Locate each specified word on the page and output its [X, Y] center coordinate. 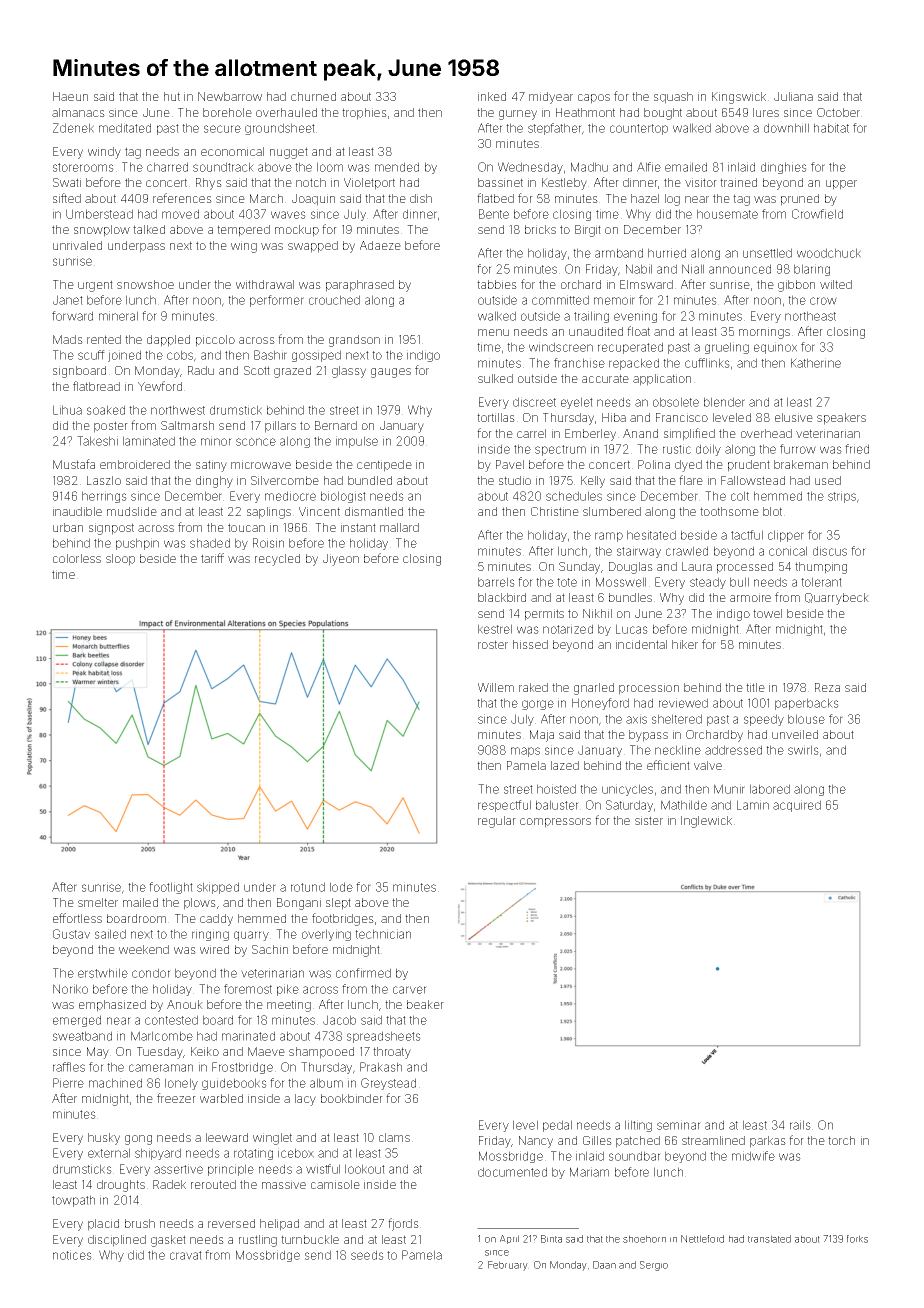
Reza [827, 687]
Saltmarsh [187, 425]
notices [72, 1255]
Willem [496, 687]
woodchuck [829, 253]
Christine [555, 511]
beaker [425, 1004]
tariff [212, 558]
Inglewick [706, 822]
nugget [289, 153]
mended [397, 167]
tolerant [821, 582]
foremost [248, 989]
